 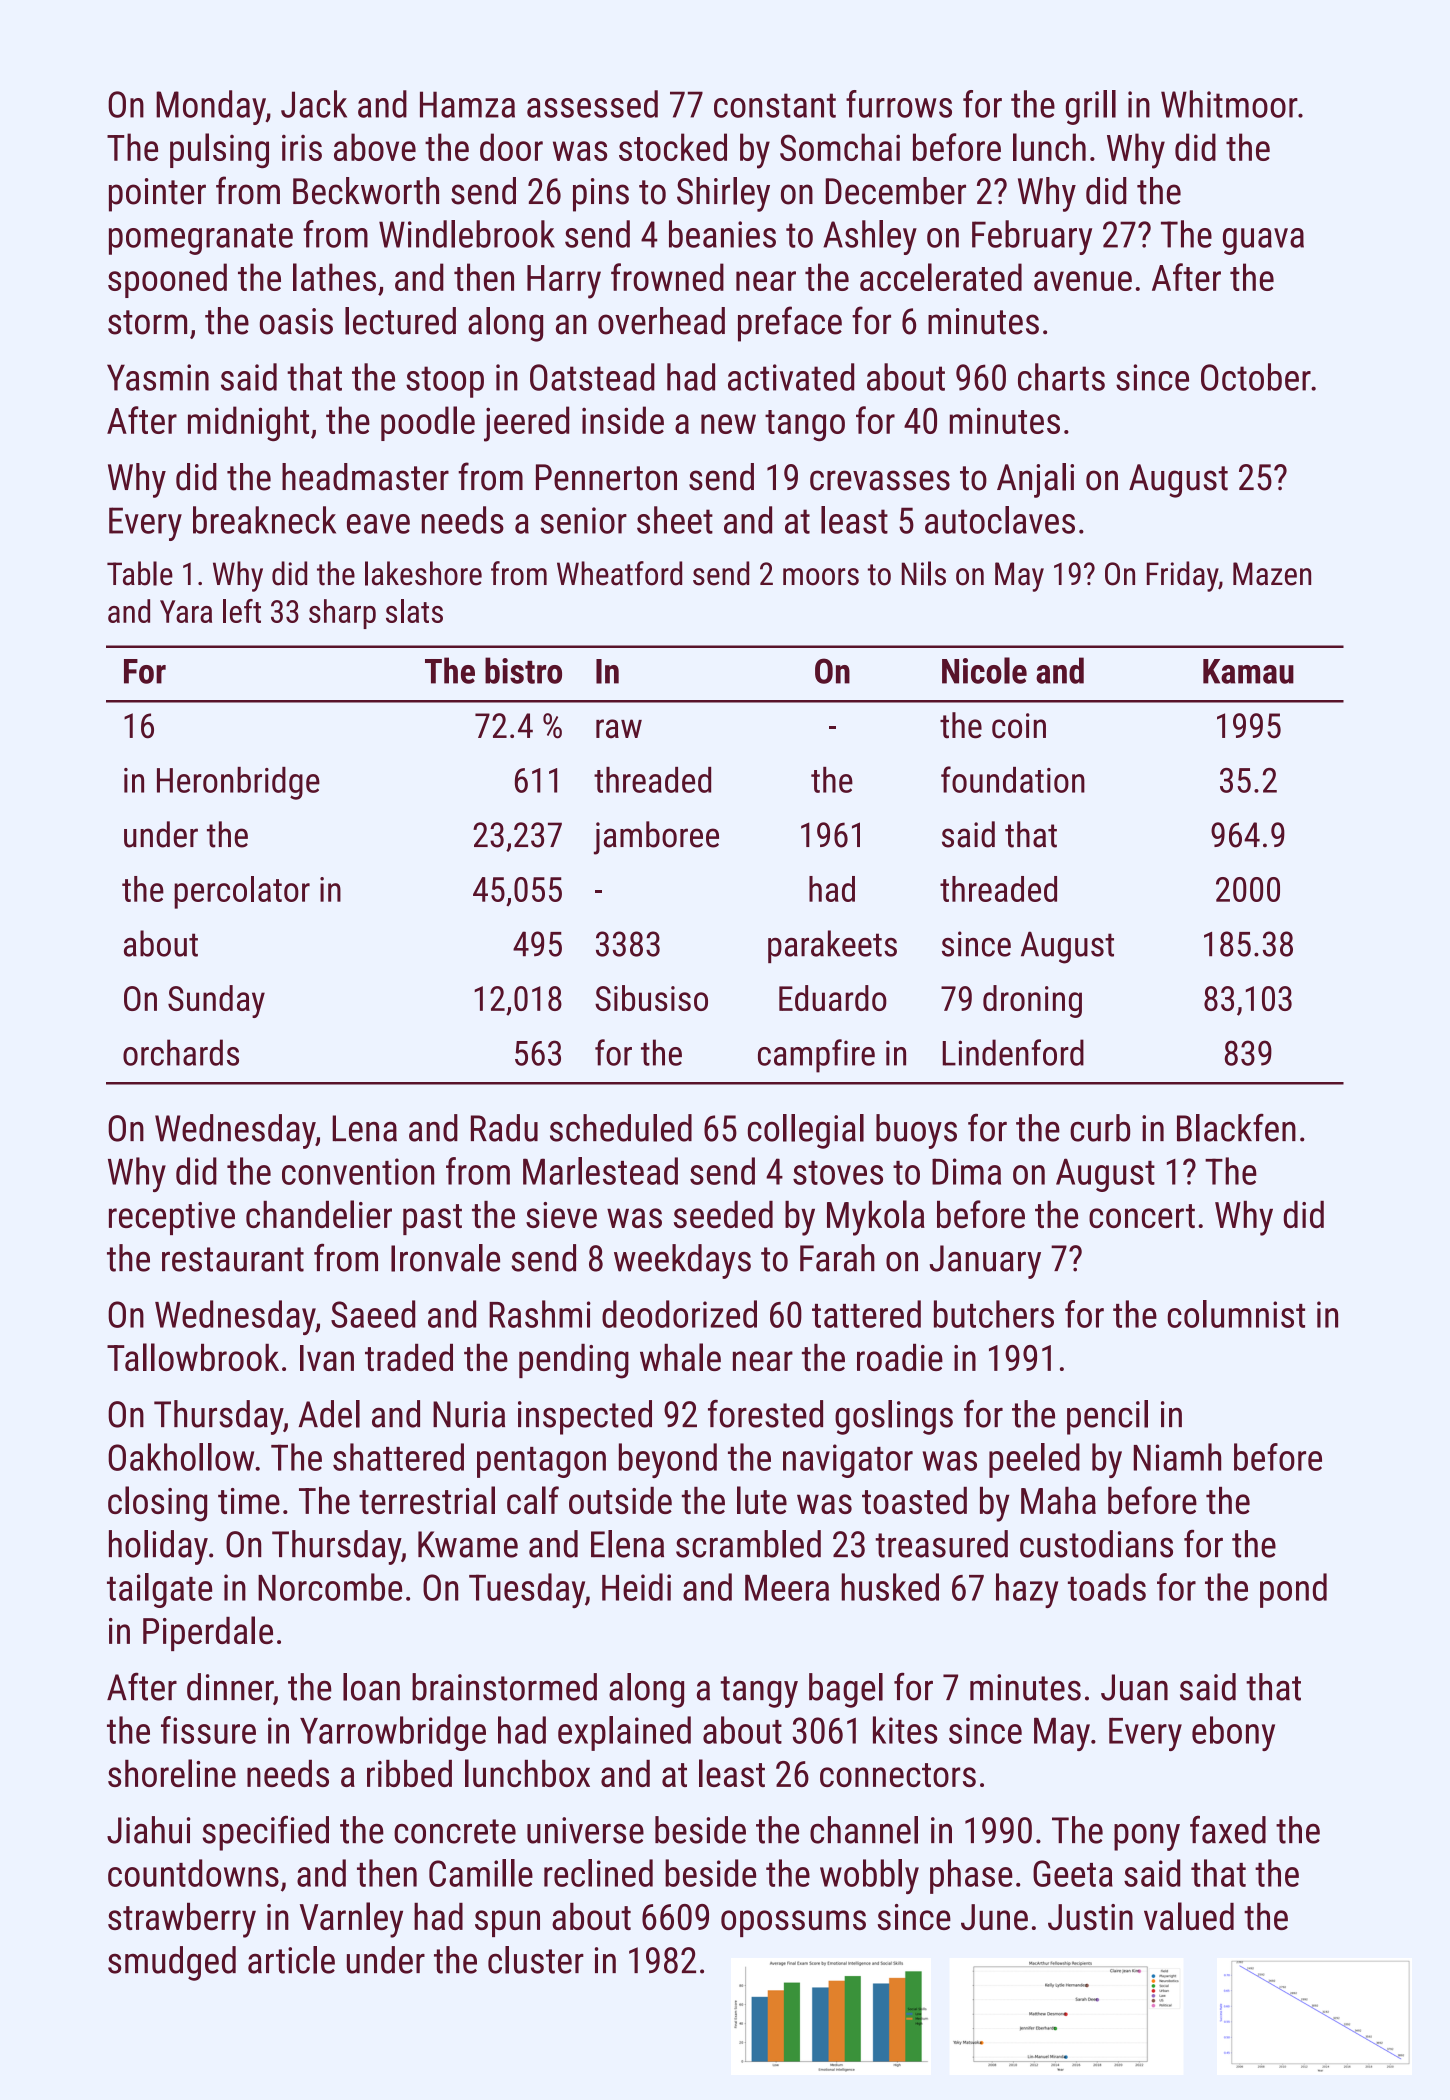 What do you see at coordinates (793, 1923) in the image?
I see `opossums` at bounding box center [793, 1923].
